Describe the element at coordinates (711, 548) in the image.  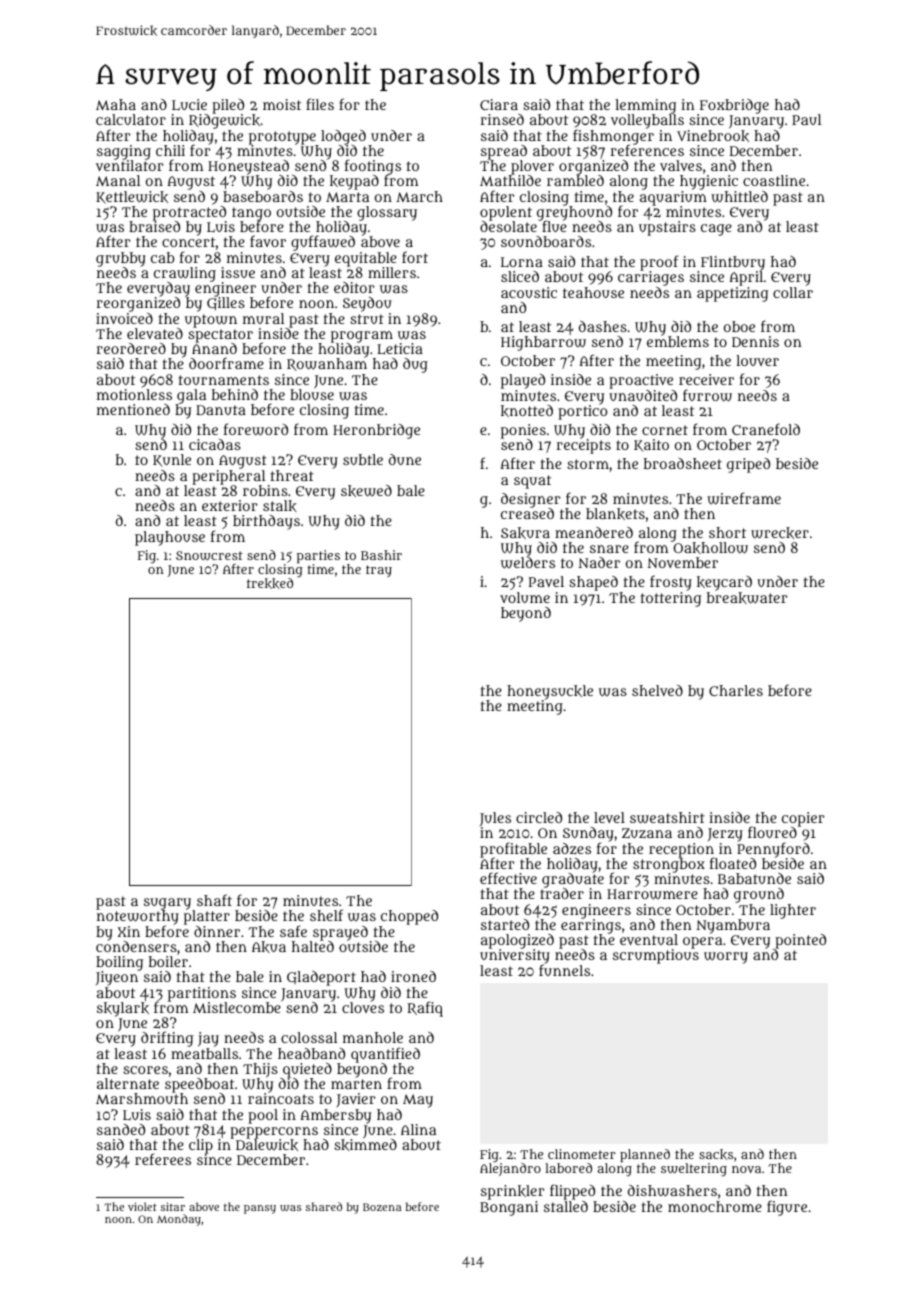
I see `Oakhollow` at that location.
